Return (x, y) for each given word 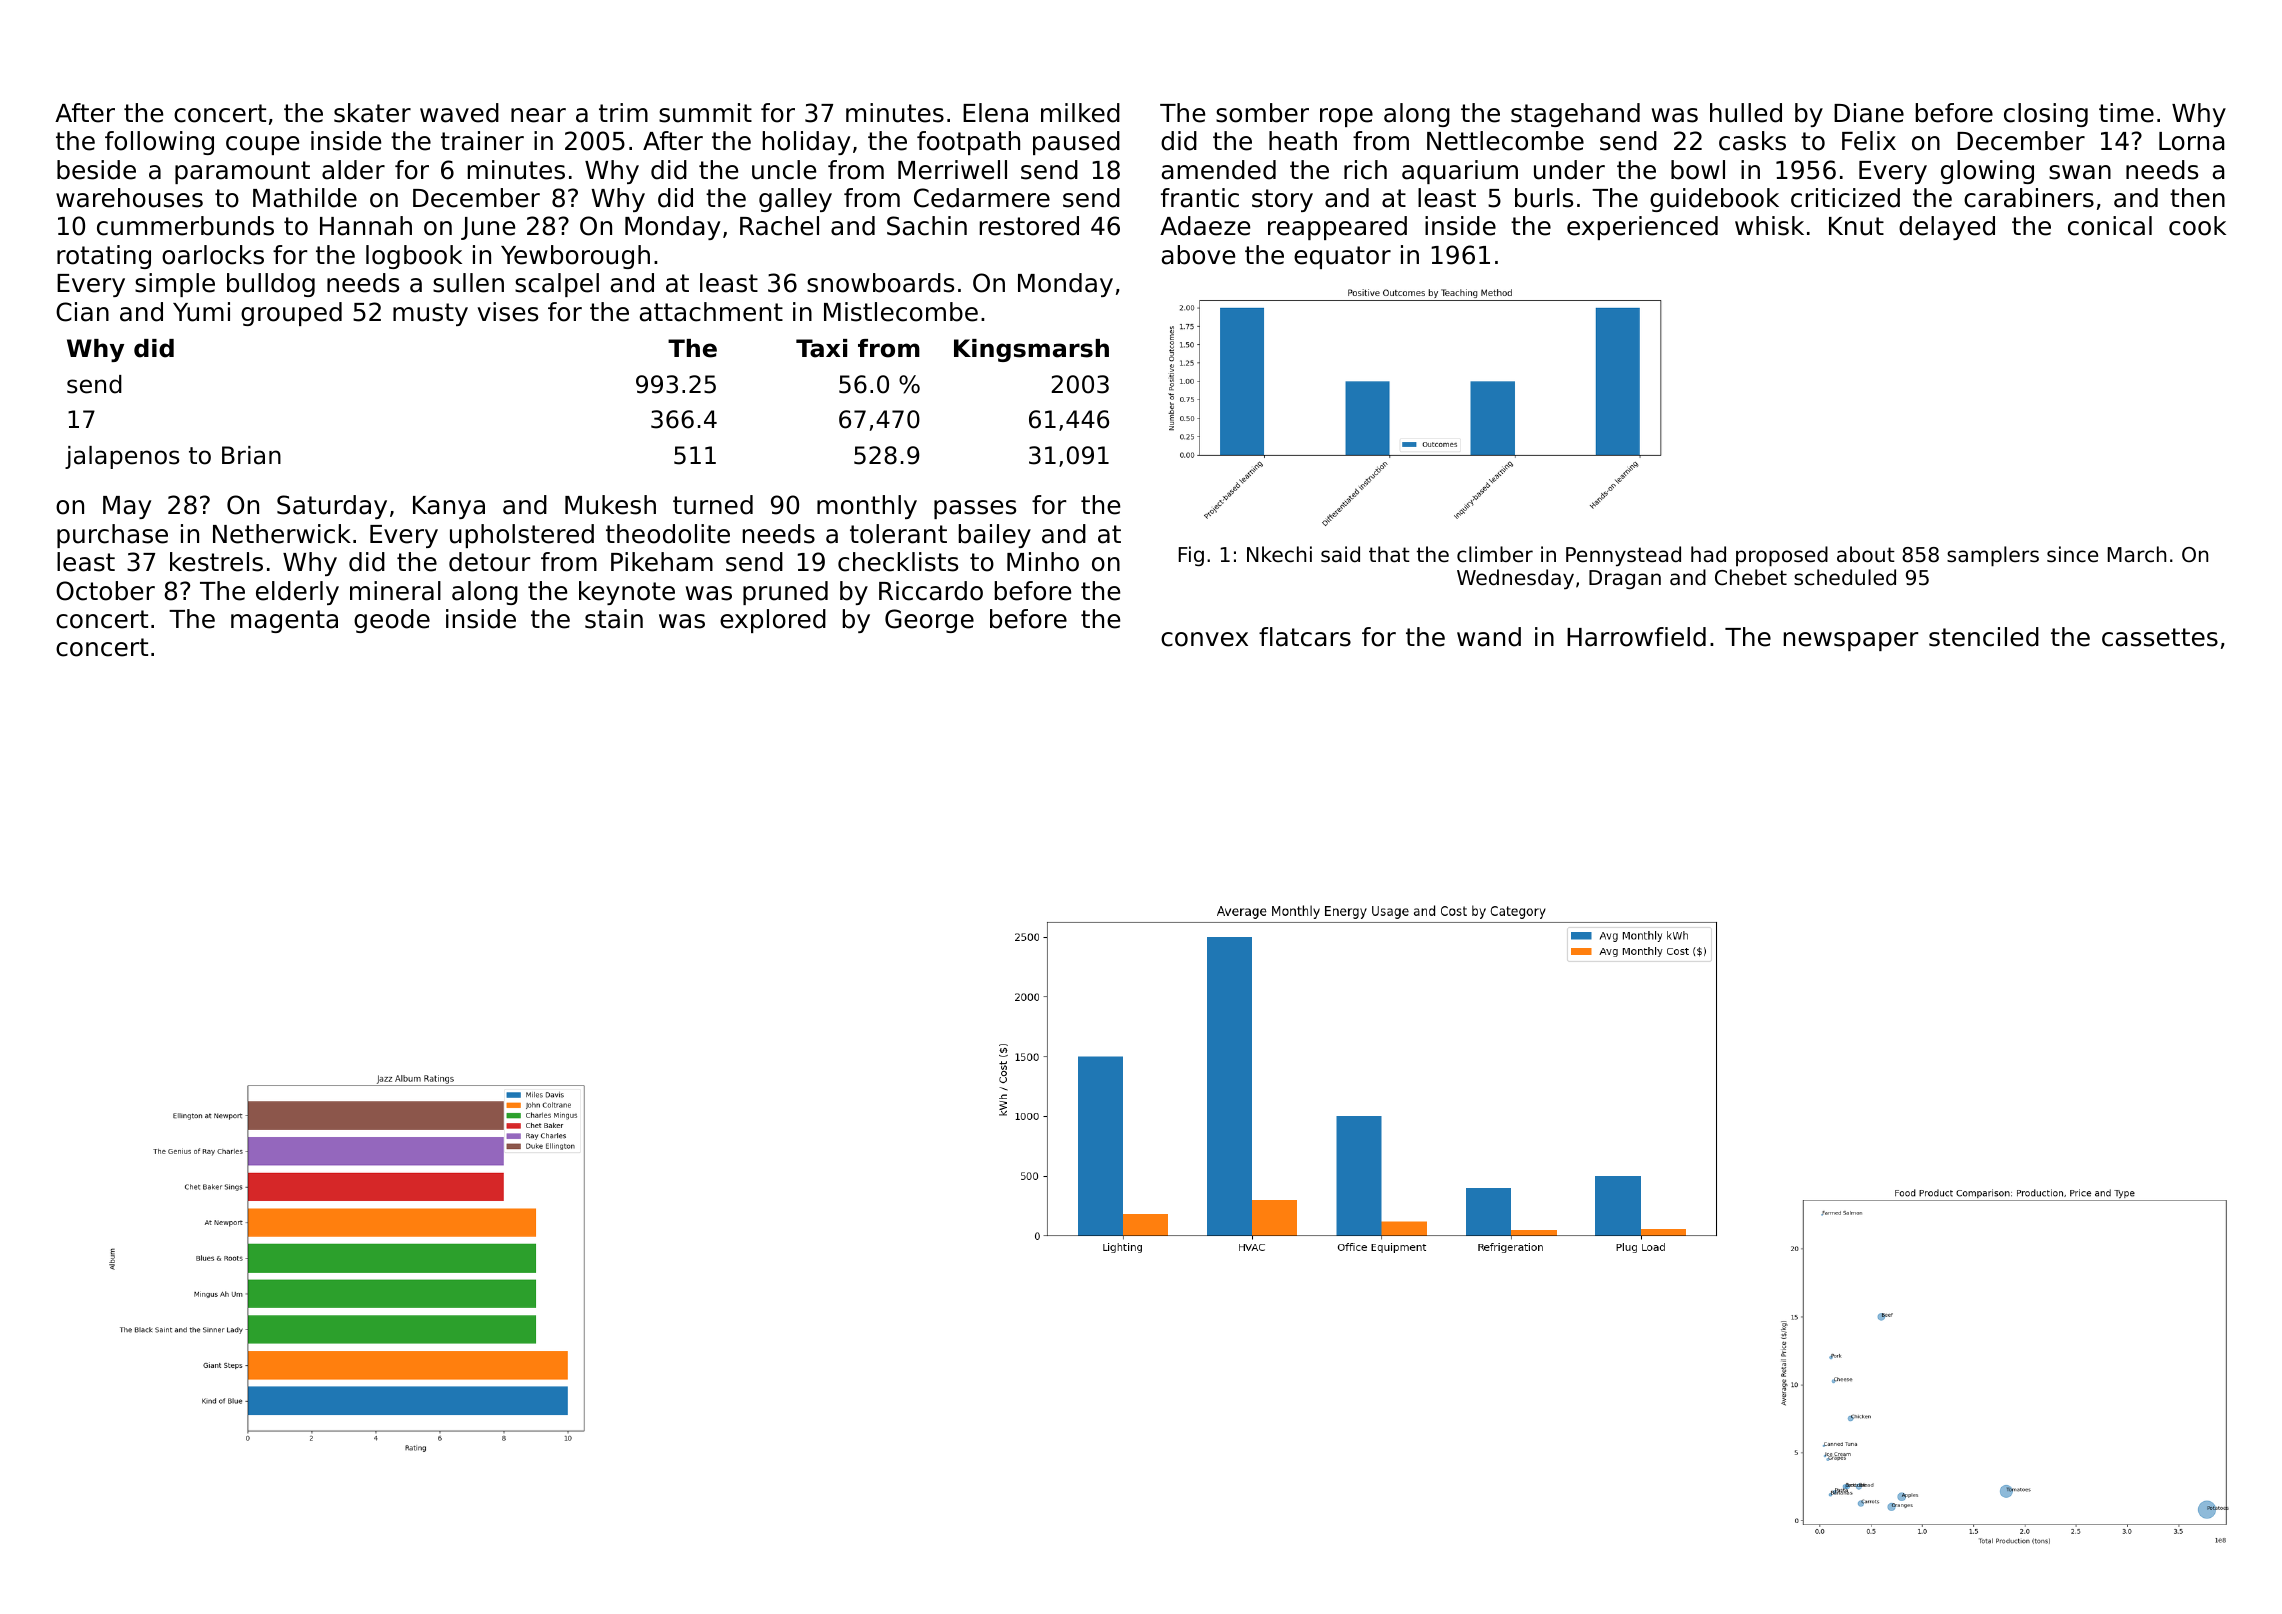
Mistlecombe (901, 312)
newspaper (1851, 641)
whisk (1769, 226)
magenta (284, 621)
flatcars (1305, 637)
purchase (112, 536)
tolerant (898, 534)
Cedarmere (982, 198)
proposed (1782, 556)
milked (1080, 113)
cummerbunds (185, 226)
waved (459, 113)
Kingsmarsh (1031, 350)
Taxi (821, 348)
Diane (1869, 113)
